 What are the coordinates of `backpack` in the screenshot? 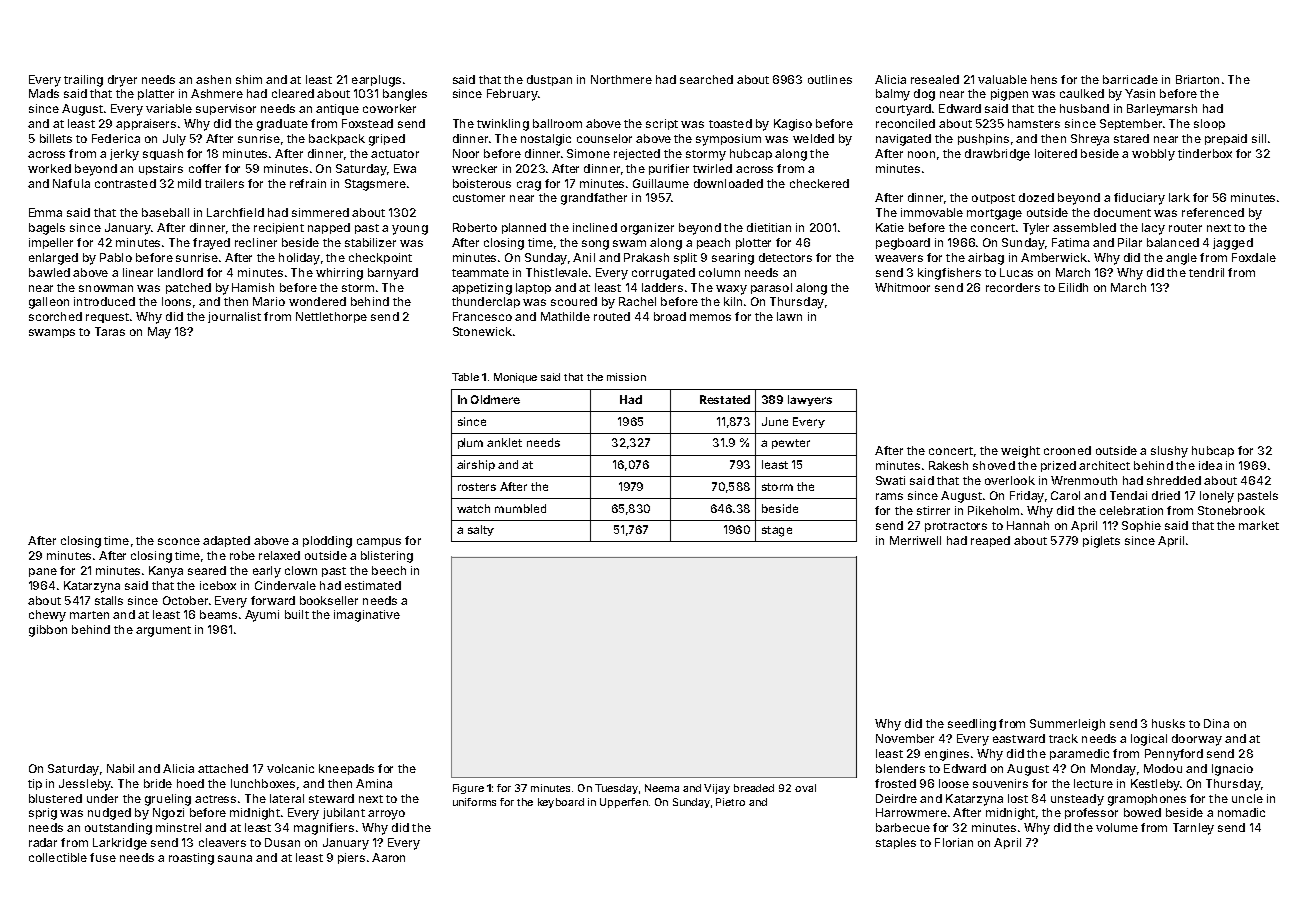 It's located at (337, 139).
